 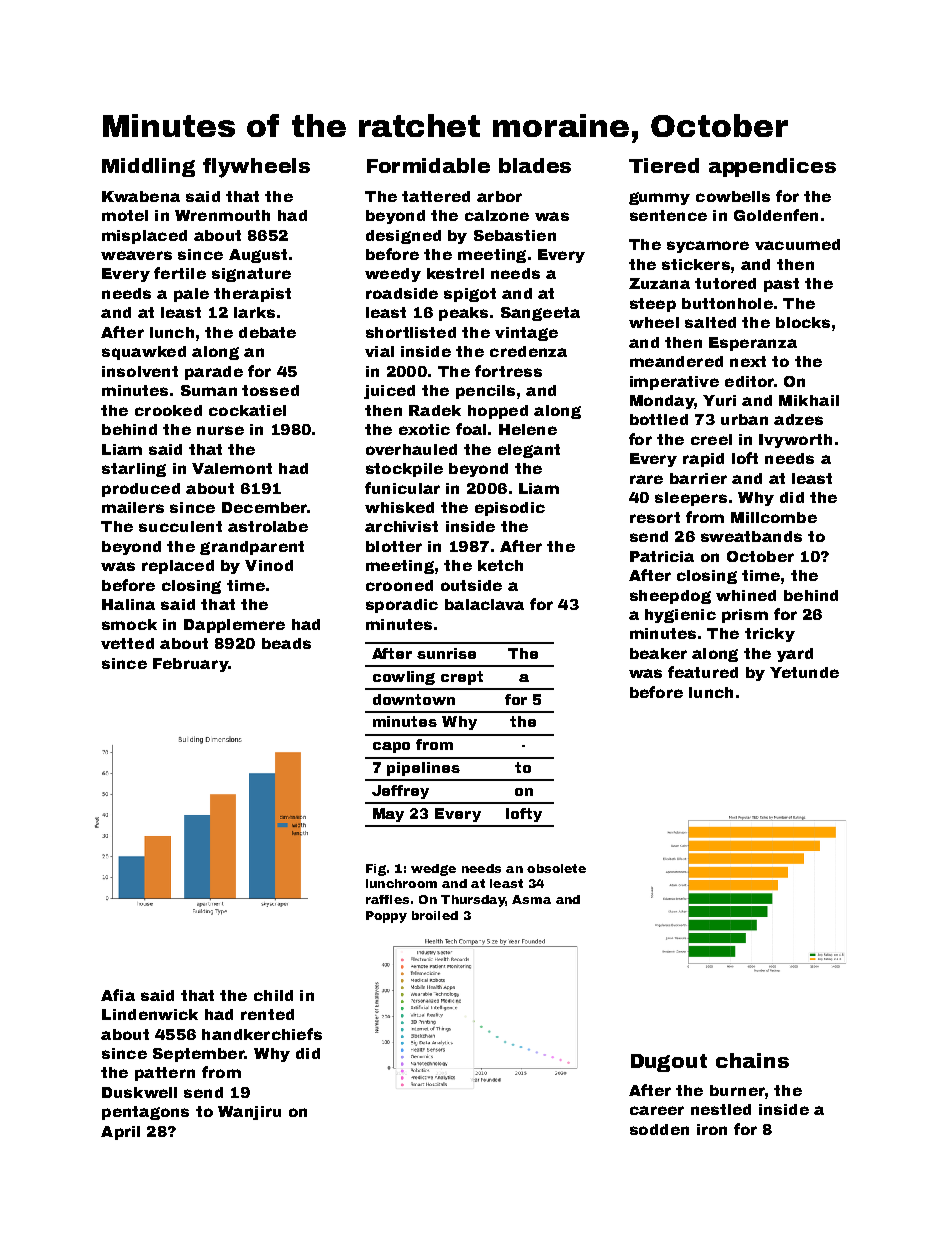 What do you see at coordinates (411, 449) in the screenshot?
I see `overhauled` at bounding box center [411, 449].
